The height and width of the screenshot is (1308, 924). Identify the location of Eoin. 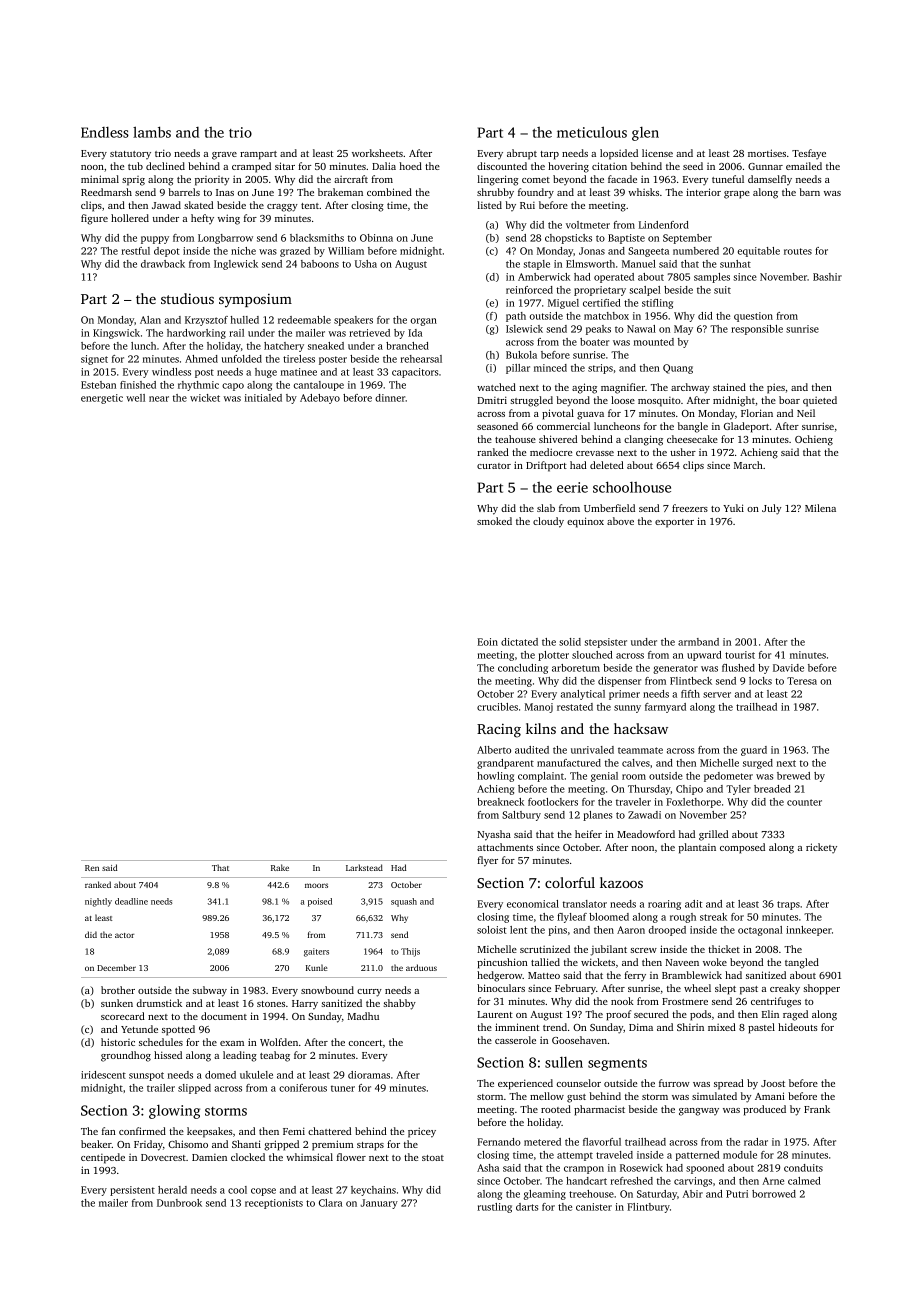
(487, 642).
